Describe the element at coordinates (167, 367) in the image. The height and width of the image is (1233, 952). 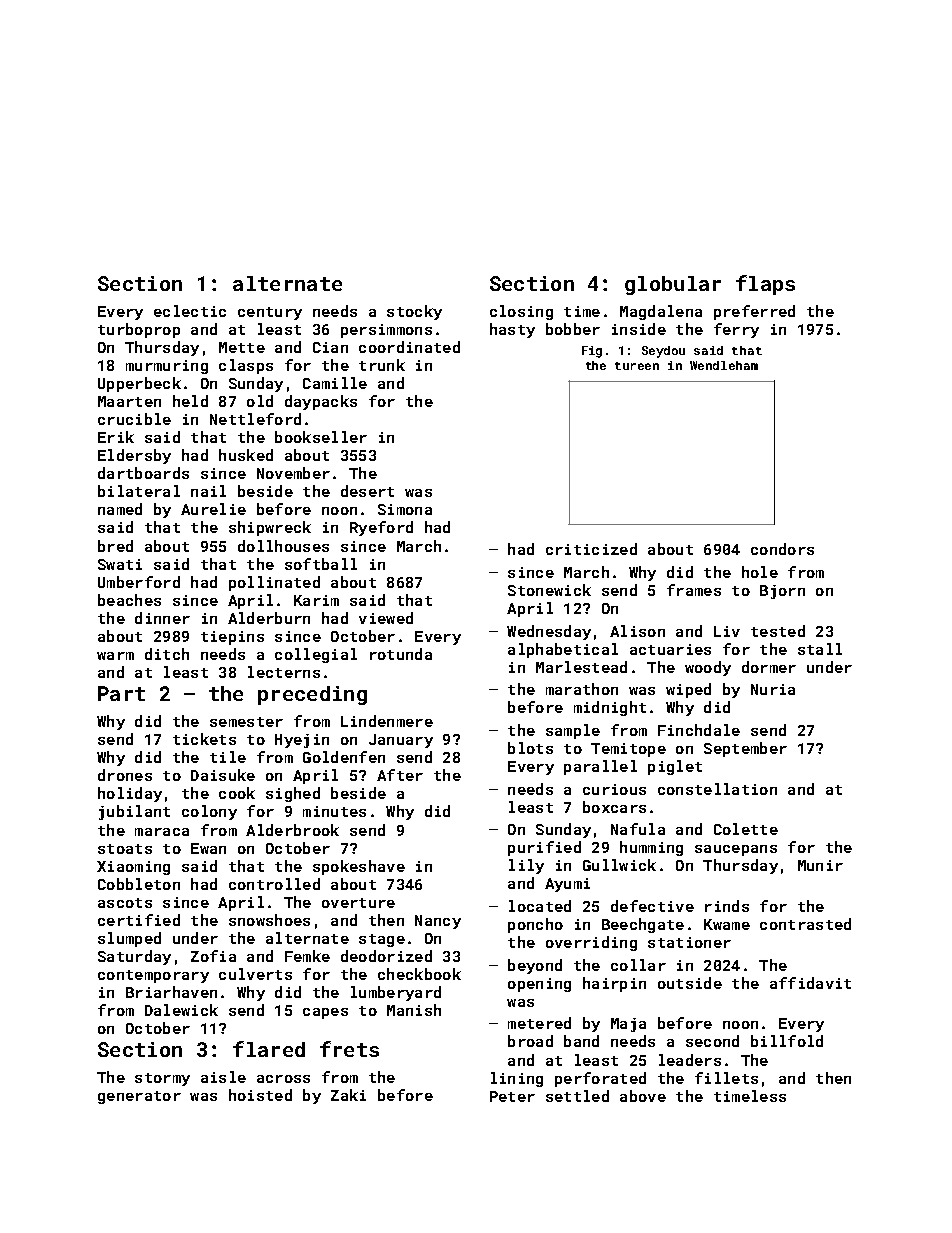
I see `murmuring` at that location.
